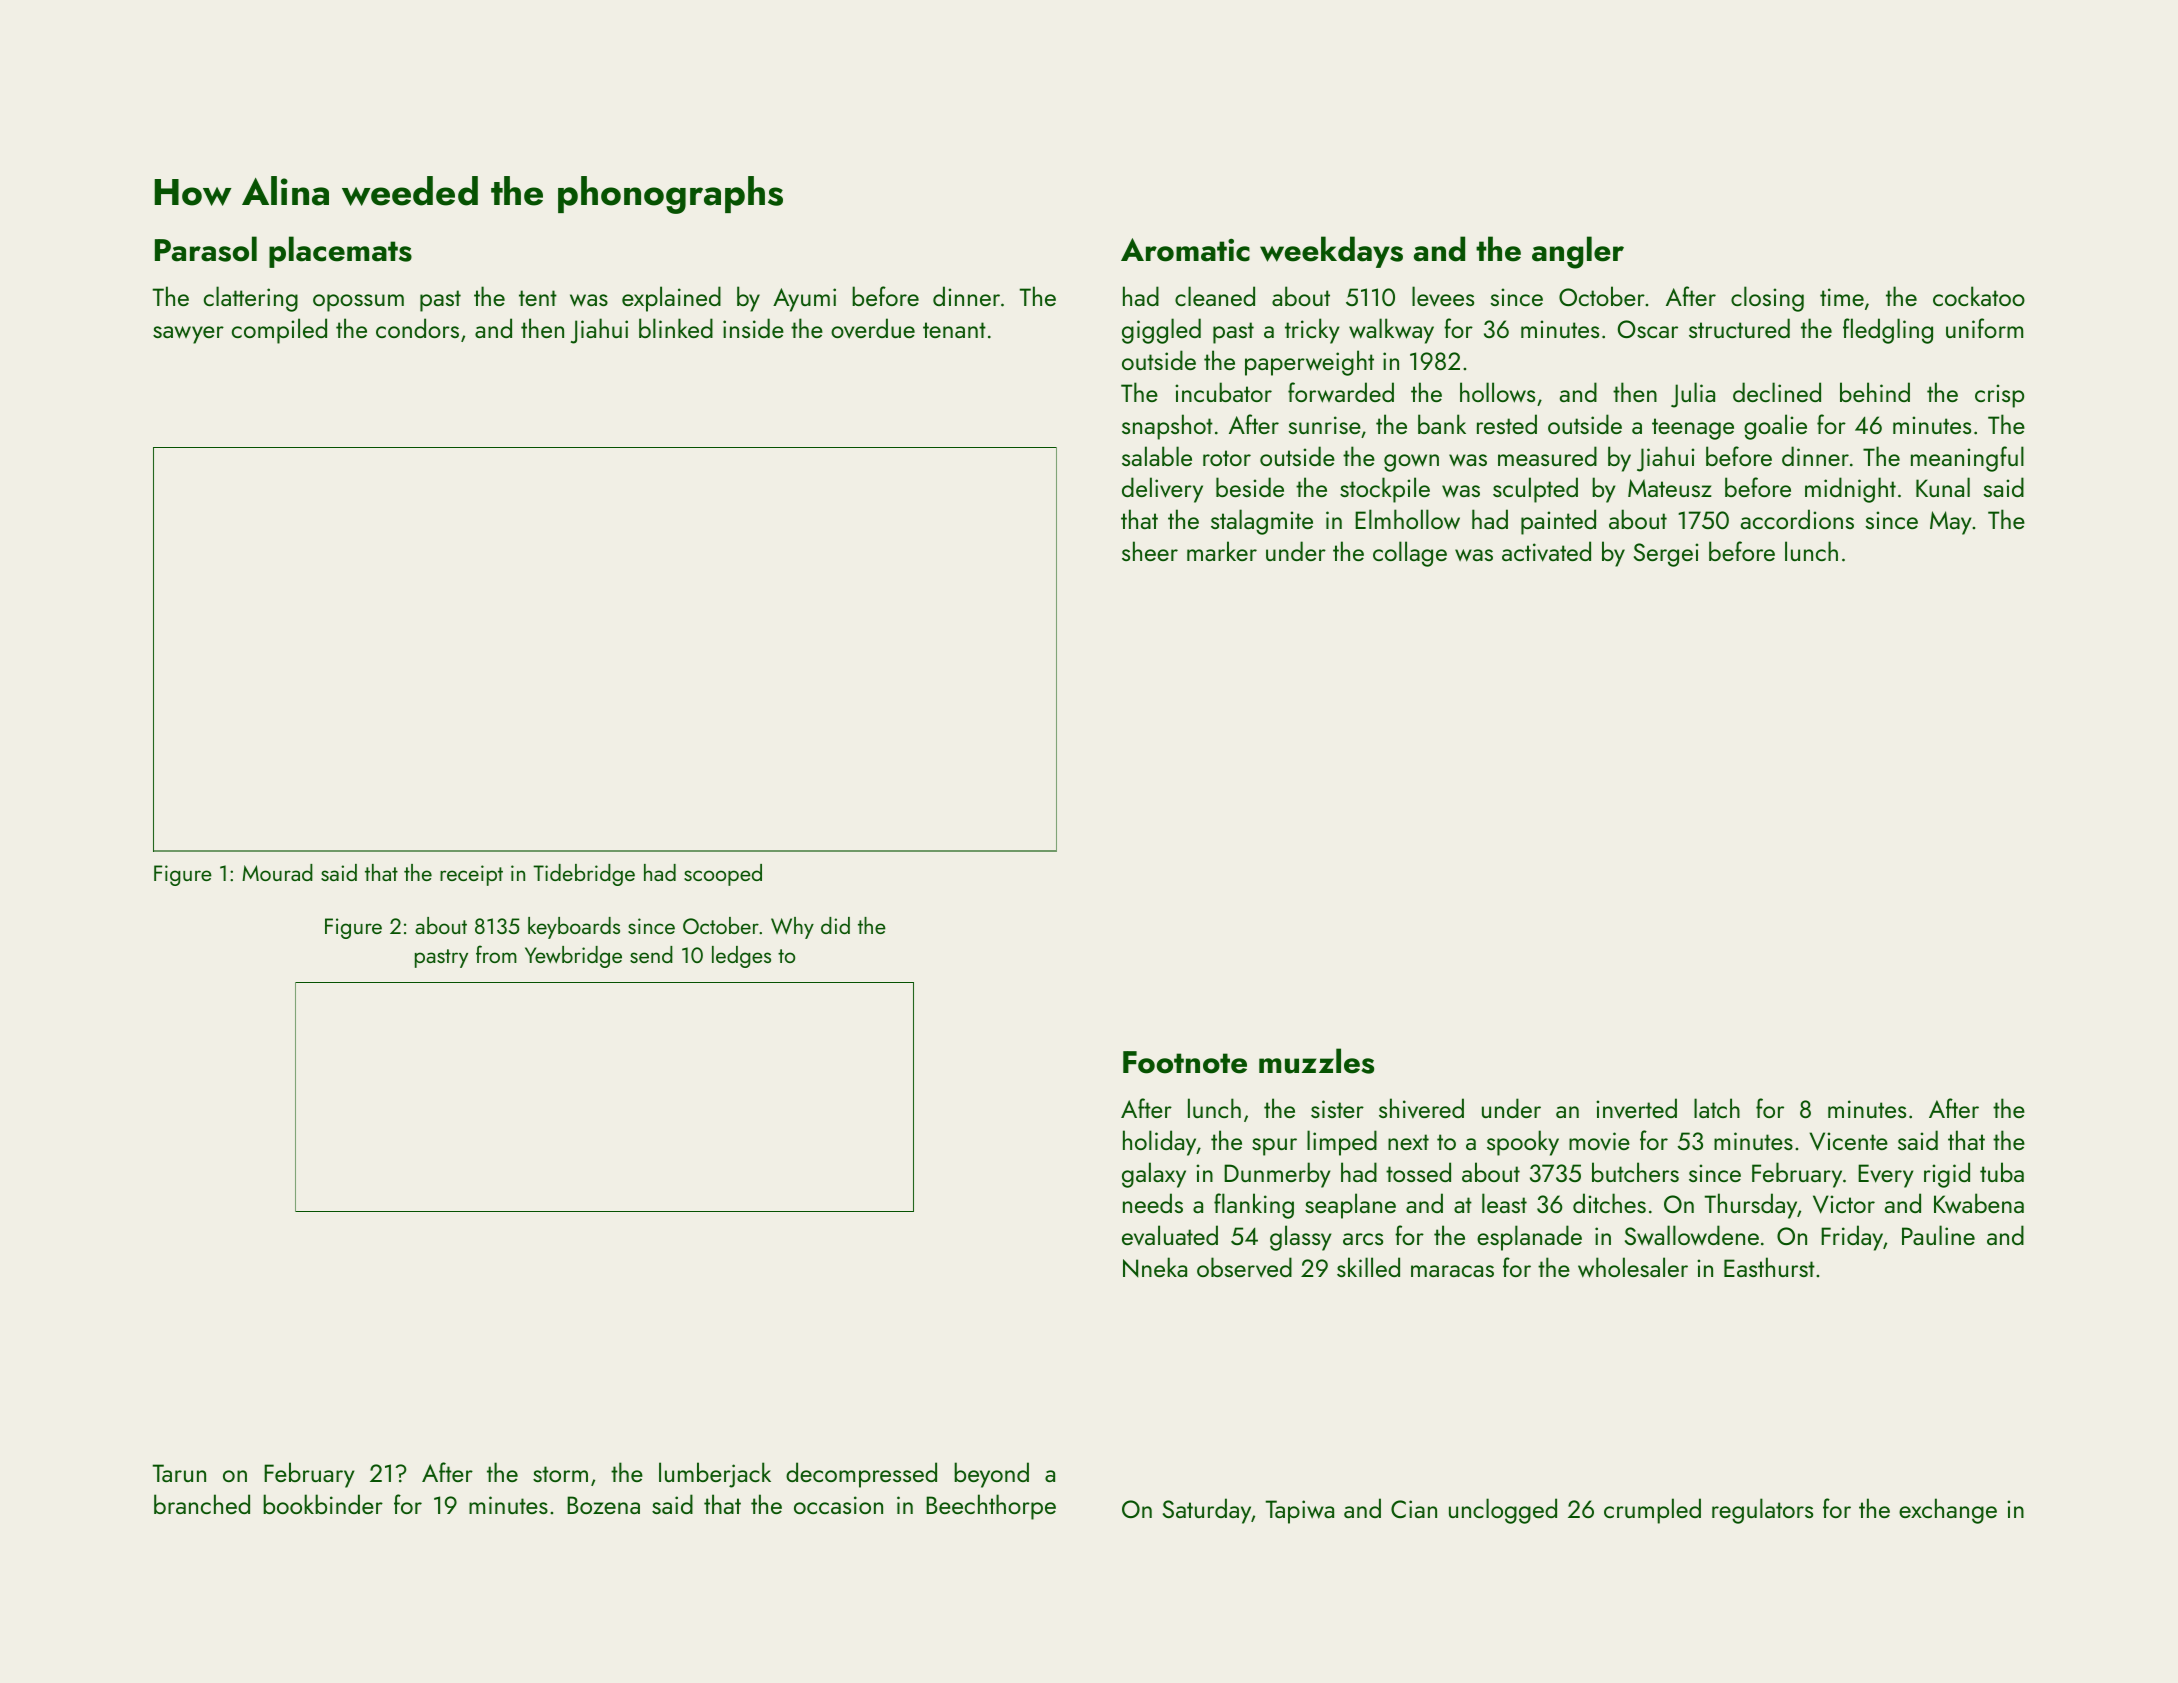 This screenshot has width=2178, height=1683. I want to click on bookbinder, so click(323, 1504).
